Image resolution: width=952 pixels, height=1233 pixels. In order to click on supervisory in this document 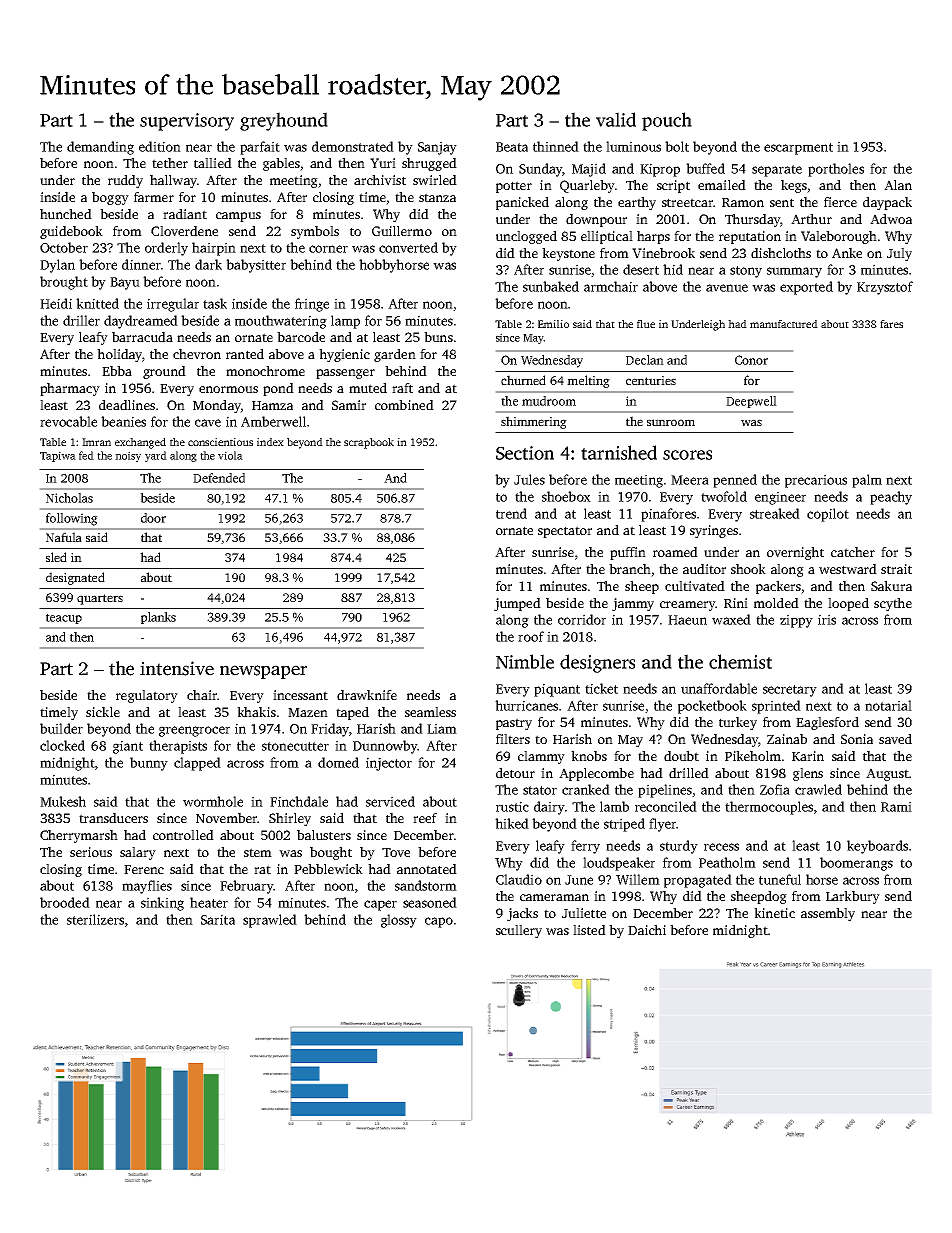, I will do `click(187, 122)`.
